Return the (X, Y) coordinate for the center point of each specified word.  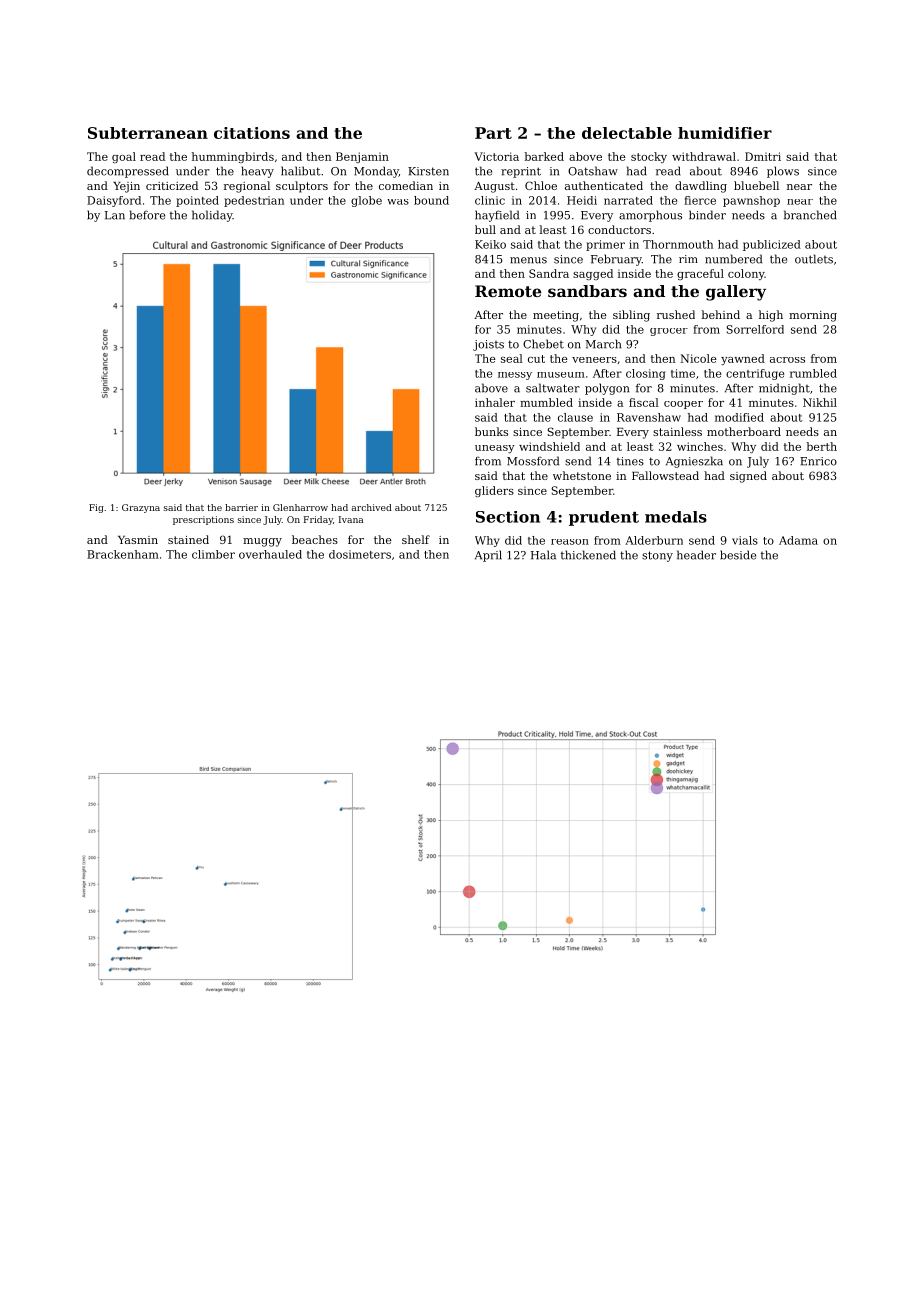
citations (252, 133)
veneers (594, 360)
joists (488, 345)
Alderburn (654, 540)
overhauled (270, 554)
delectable (627, 133)
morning (813, 316)
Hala (543, 555)
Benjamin (362, 157)
